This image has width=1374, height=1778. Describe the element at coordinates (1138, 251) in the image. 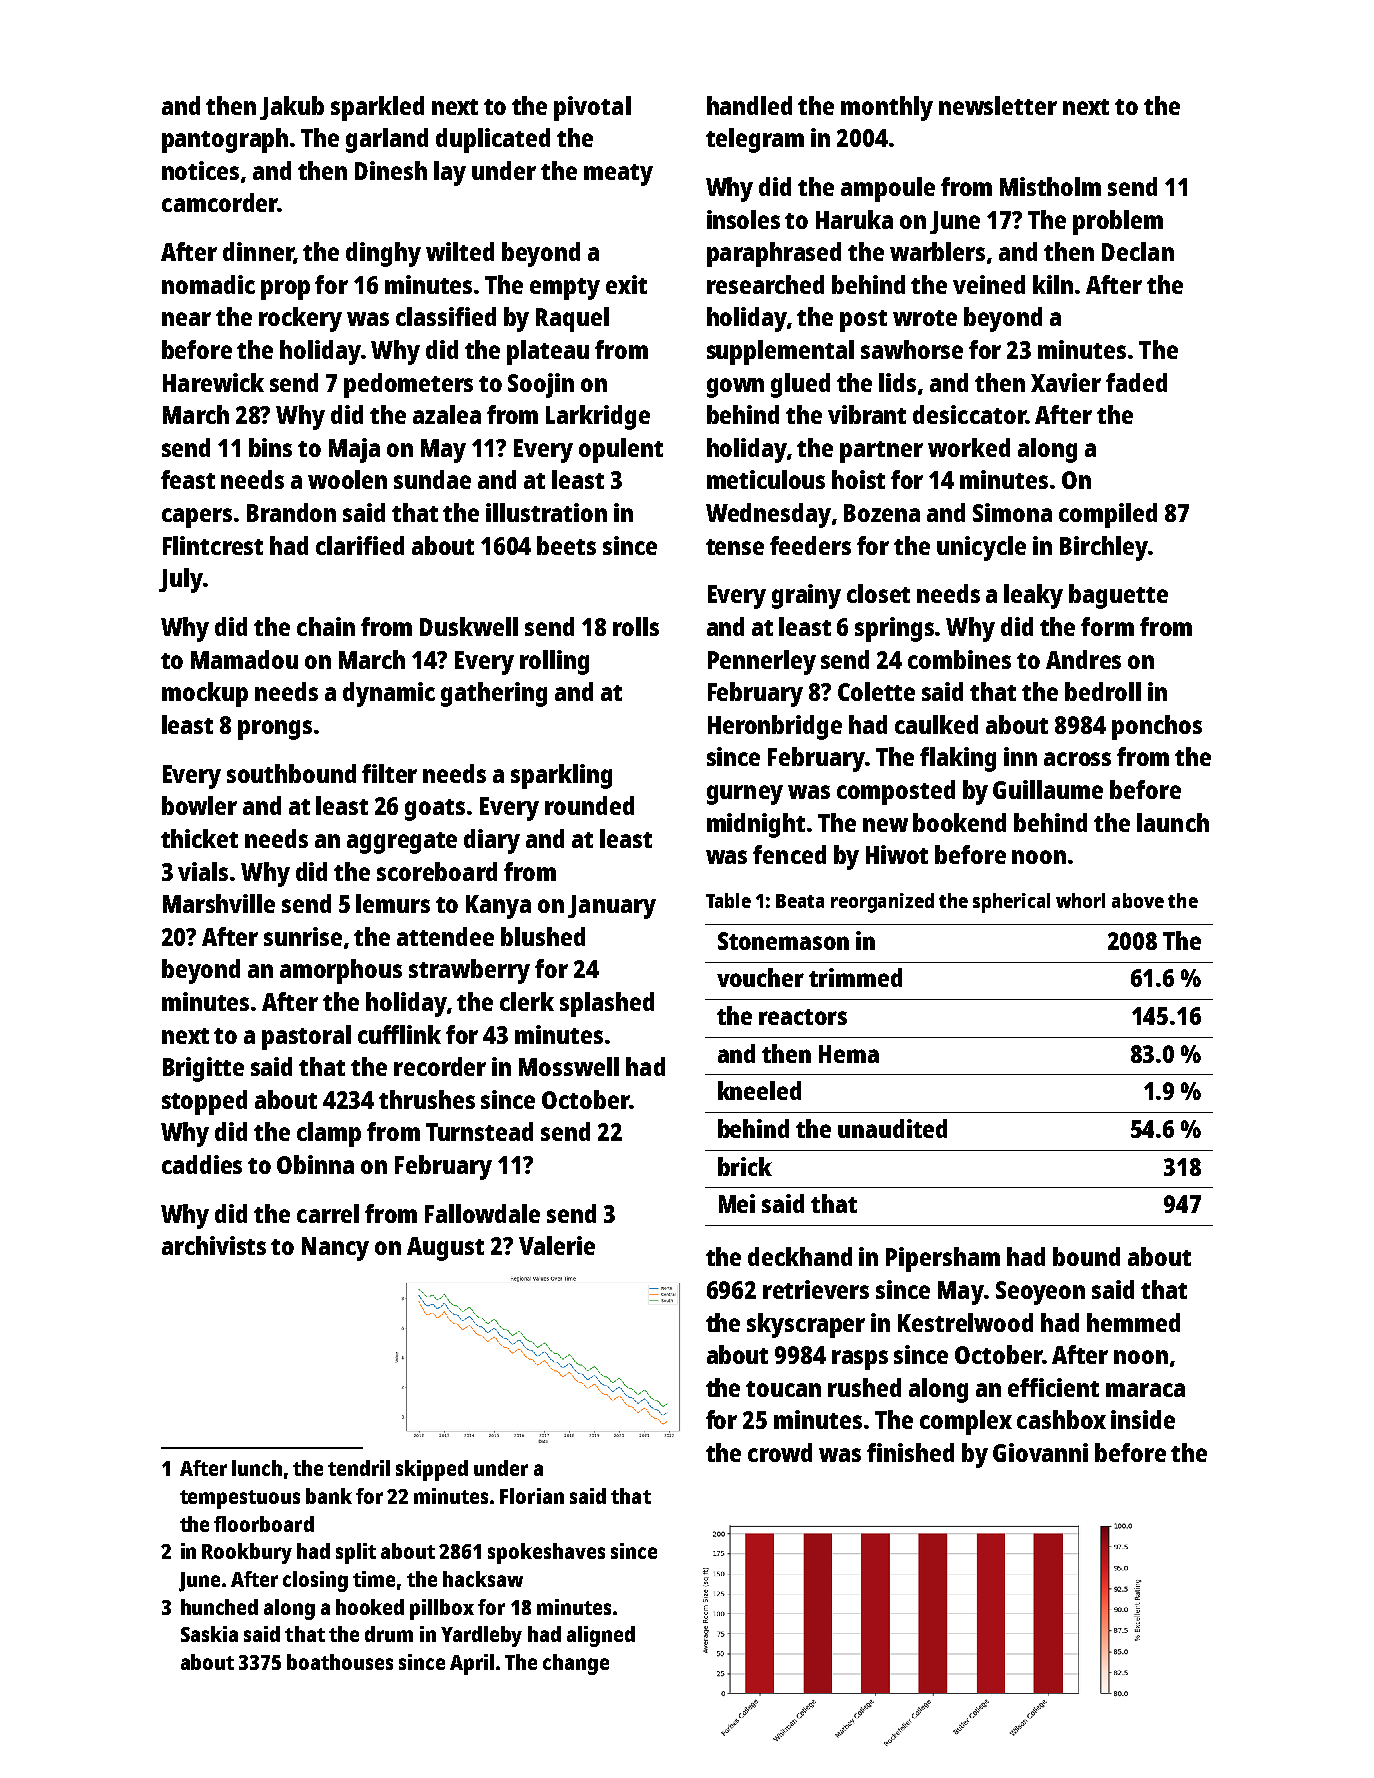

I see `Declan` at that location.
